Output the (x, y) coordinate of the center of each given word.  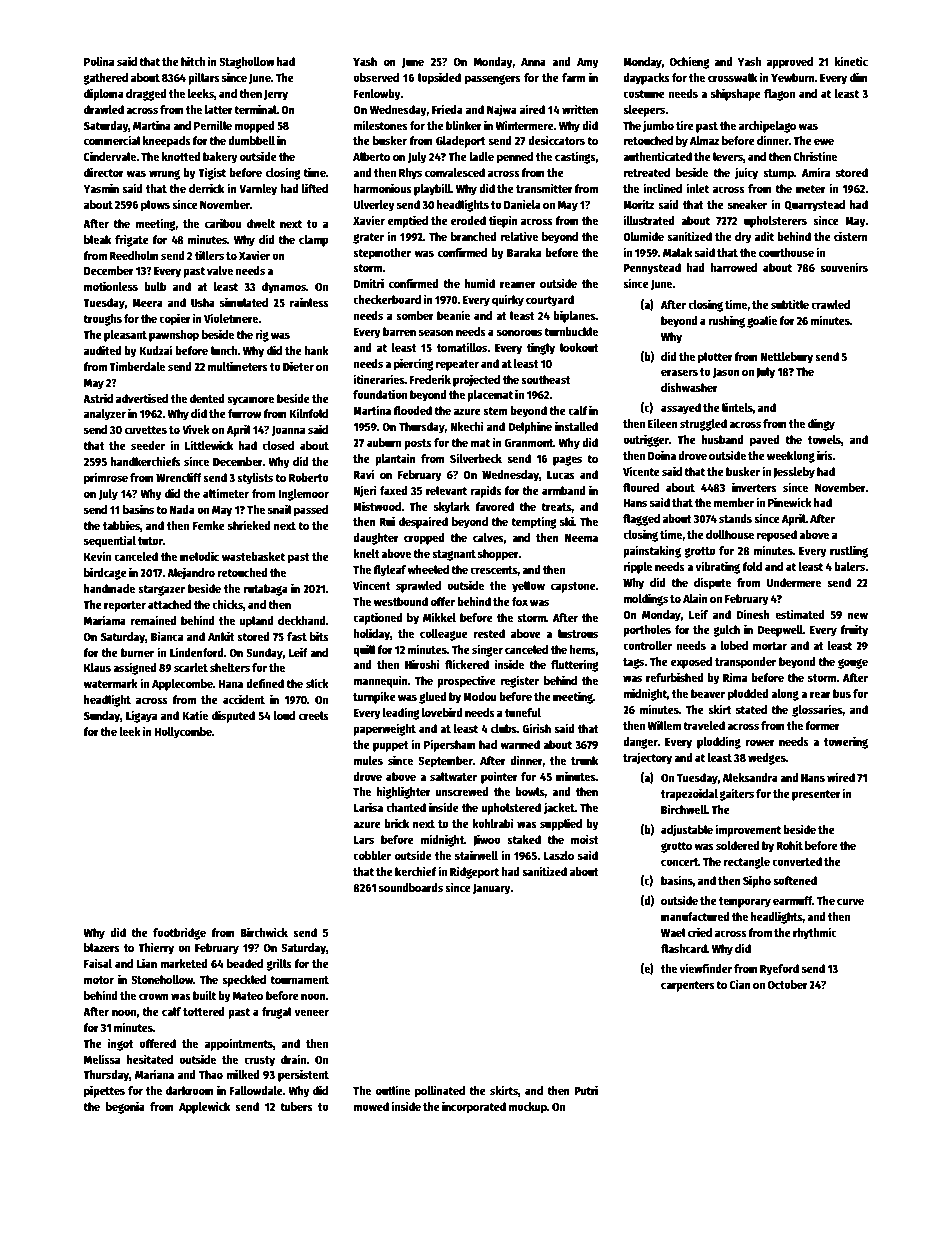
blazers (102, 947)
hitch (193, 61)
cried (700, 932)
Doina (662, 455)
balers (849, 566)
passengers (493, 80)
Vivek (196, 429)
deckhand (302, 620)
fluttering (575, 665)
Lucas (561, 475)
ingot (120, 1044)
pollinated (440, 1091)
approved (790, 63)
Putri (586, 1090)
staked (524, 839)
